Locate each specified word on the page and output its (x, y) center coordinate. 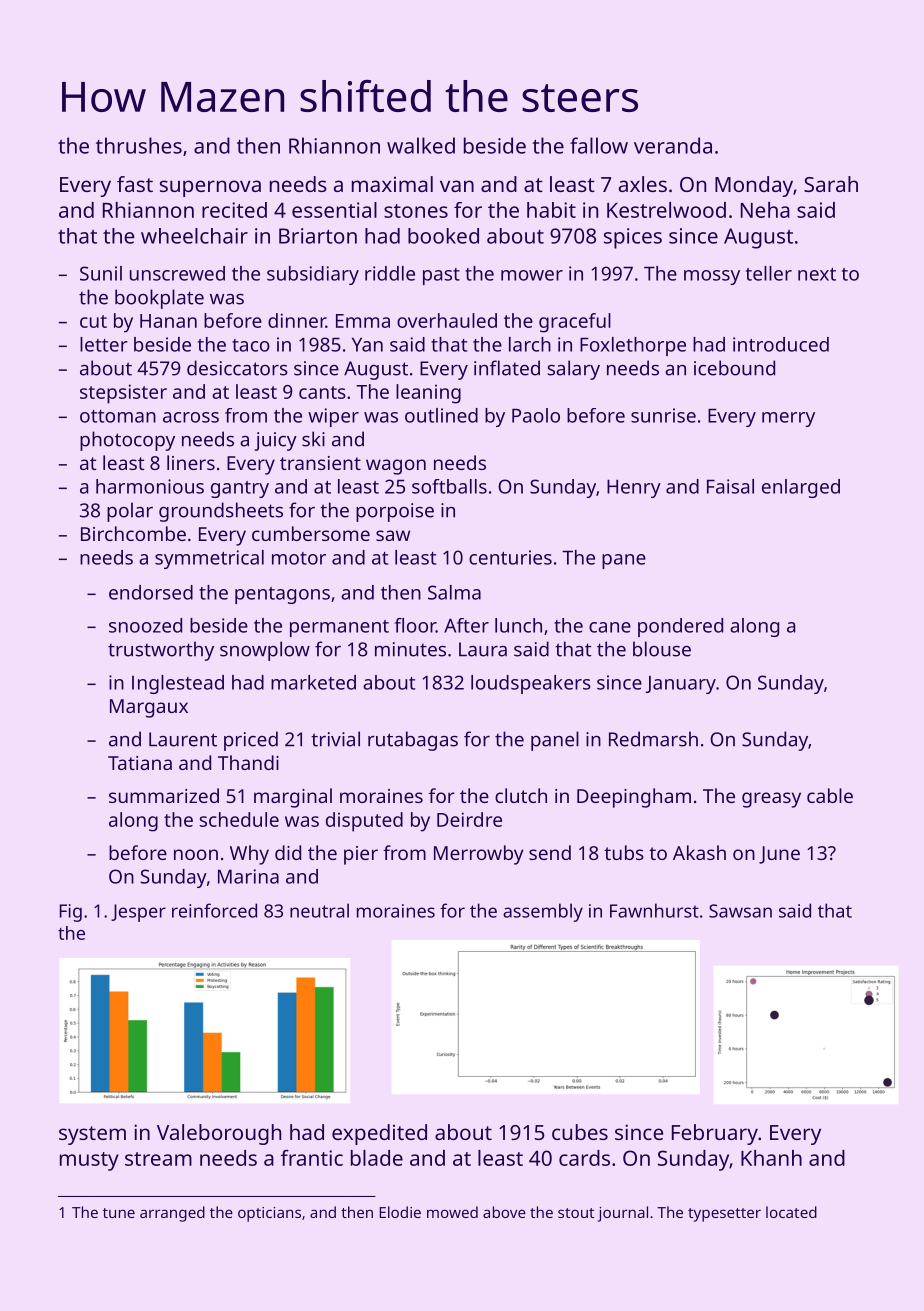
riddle (390, 273)
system (92, 1135)
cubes (580, 1132)
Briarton (318, 236)
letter (104, 344)
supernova (210, 188)
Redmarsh (653, 739)
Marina (248, 876)
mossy (712, 277)
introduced (781, 344)
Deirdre (469, 819)
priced (251, 741)
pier (361, 855)
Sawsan (740, 911)
